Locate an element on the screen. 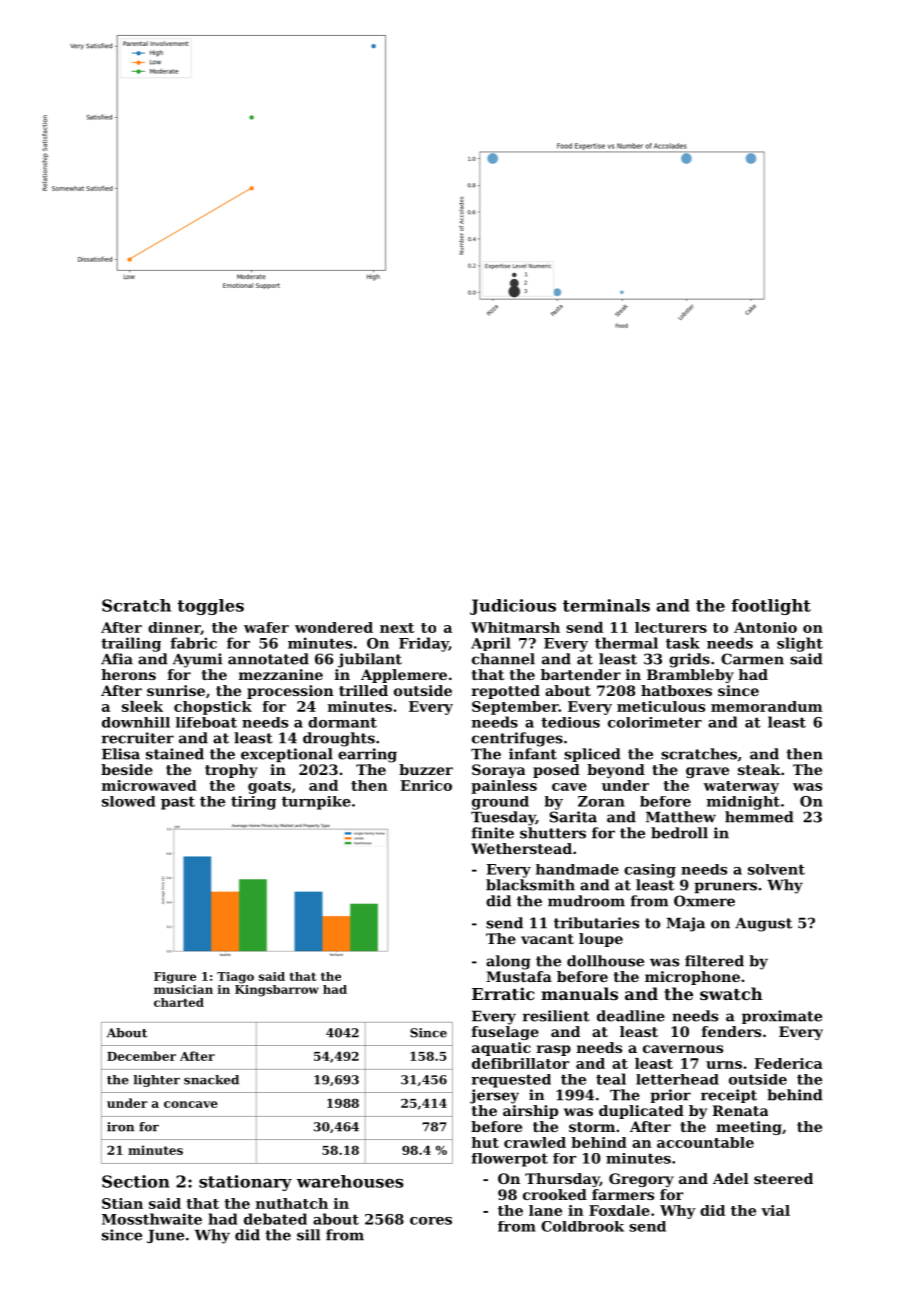 The width and height of the screenshot is (924, 1308). Erratic is located at coordinates (503, 993).
